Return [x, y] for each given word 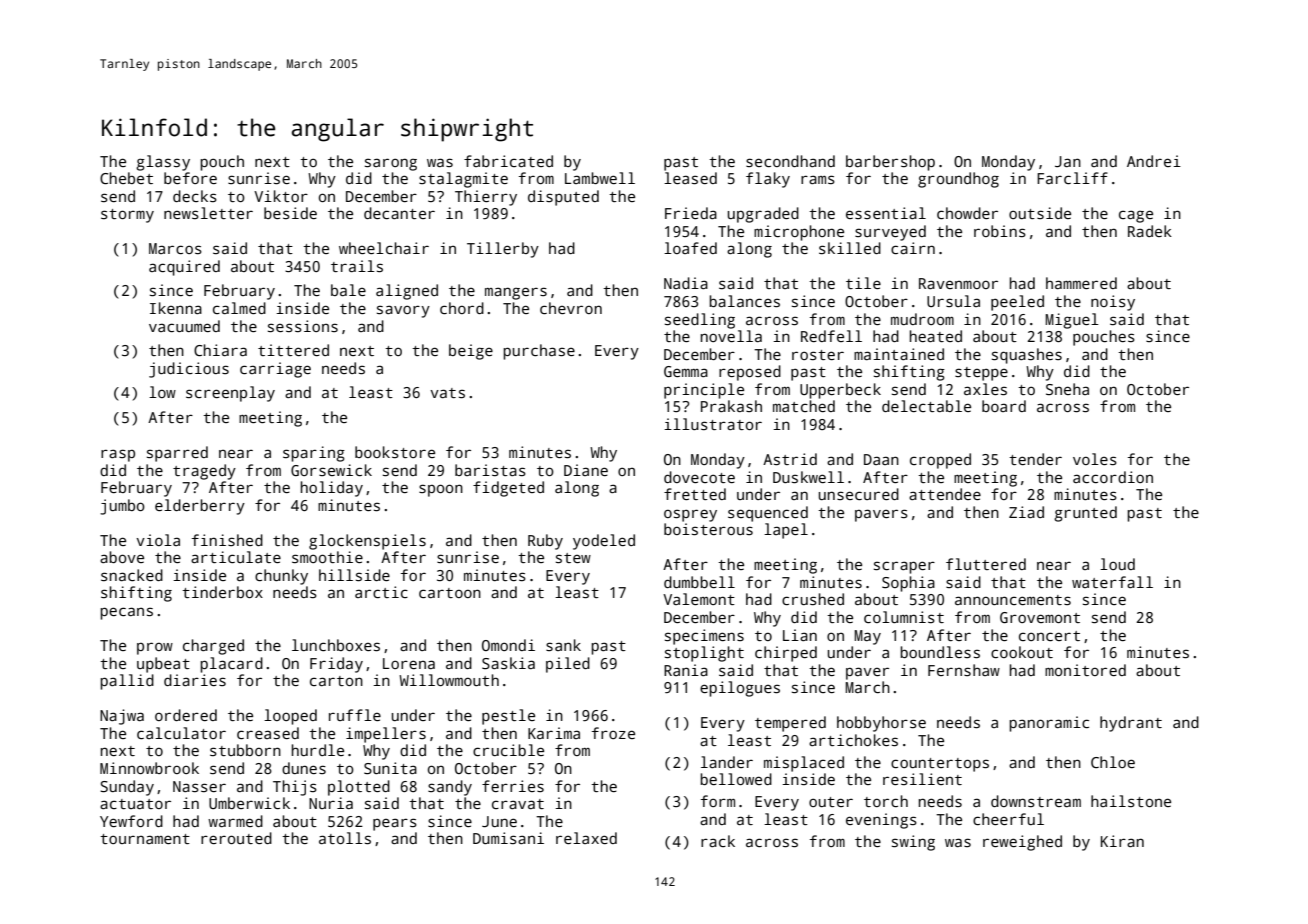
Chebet [126, 178]
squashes [1027, 356]
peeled [1017, 303]
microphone [799, 233]
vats [447, 393]
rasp [118, 455]
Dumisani [508, 838]
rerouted [236, 838]
